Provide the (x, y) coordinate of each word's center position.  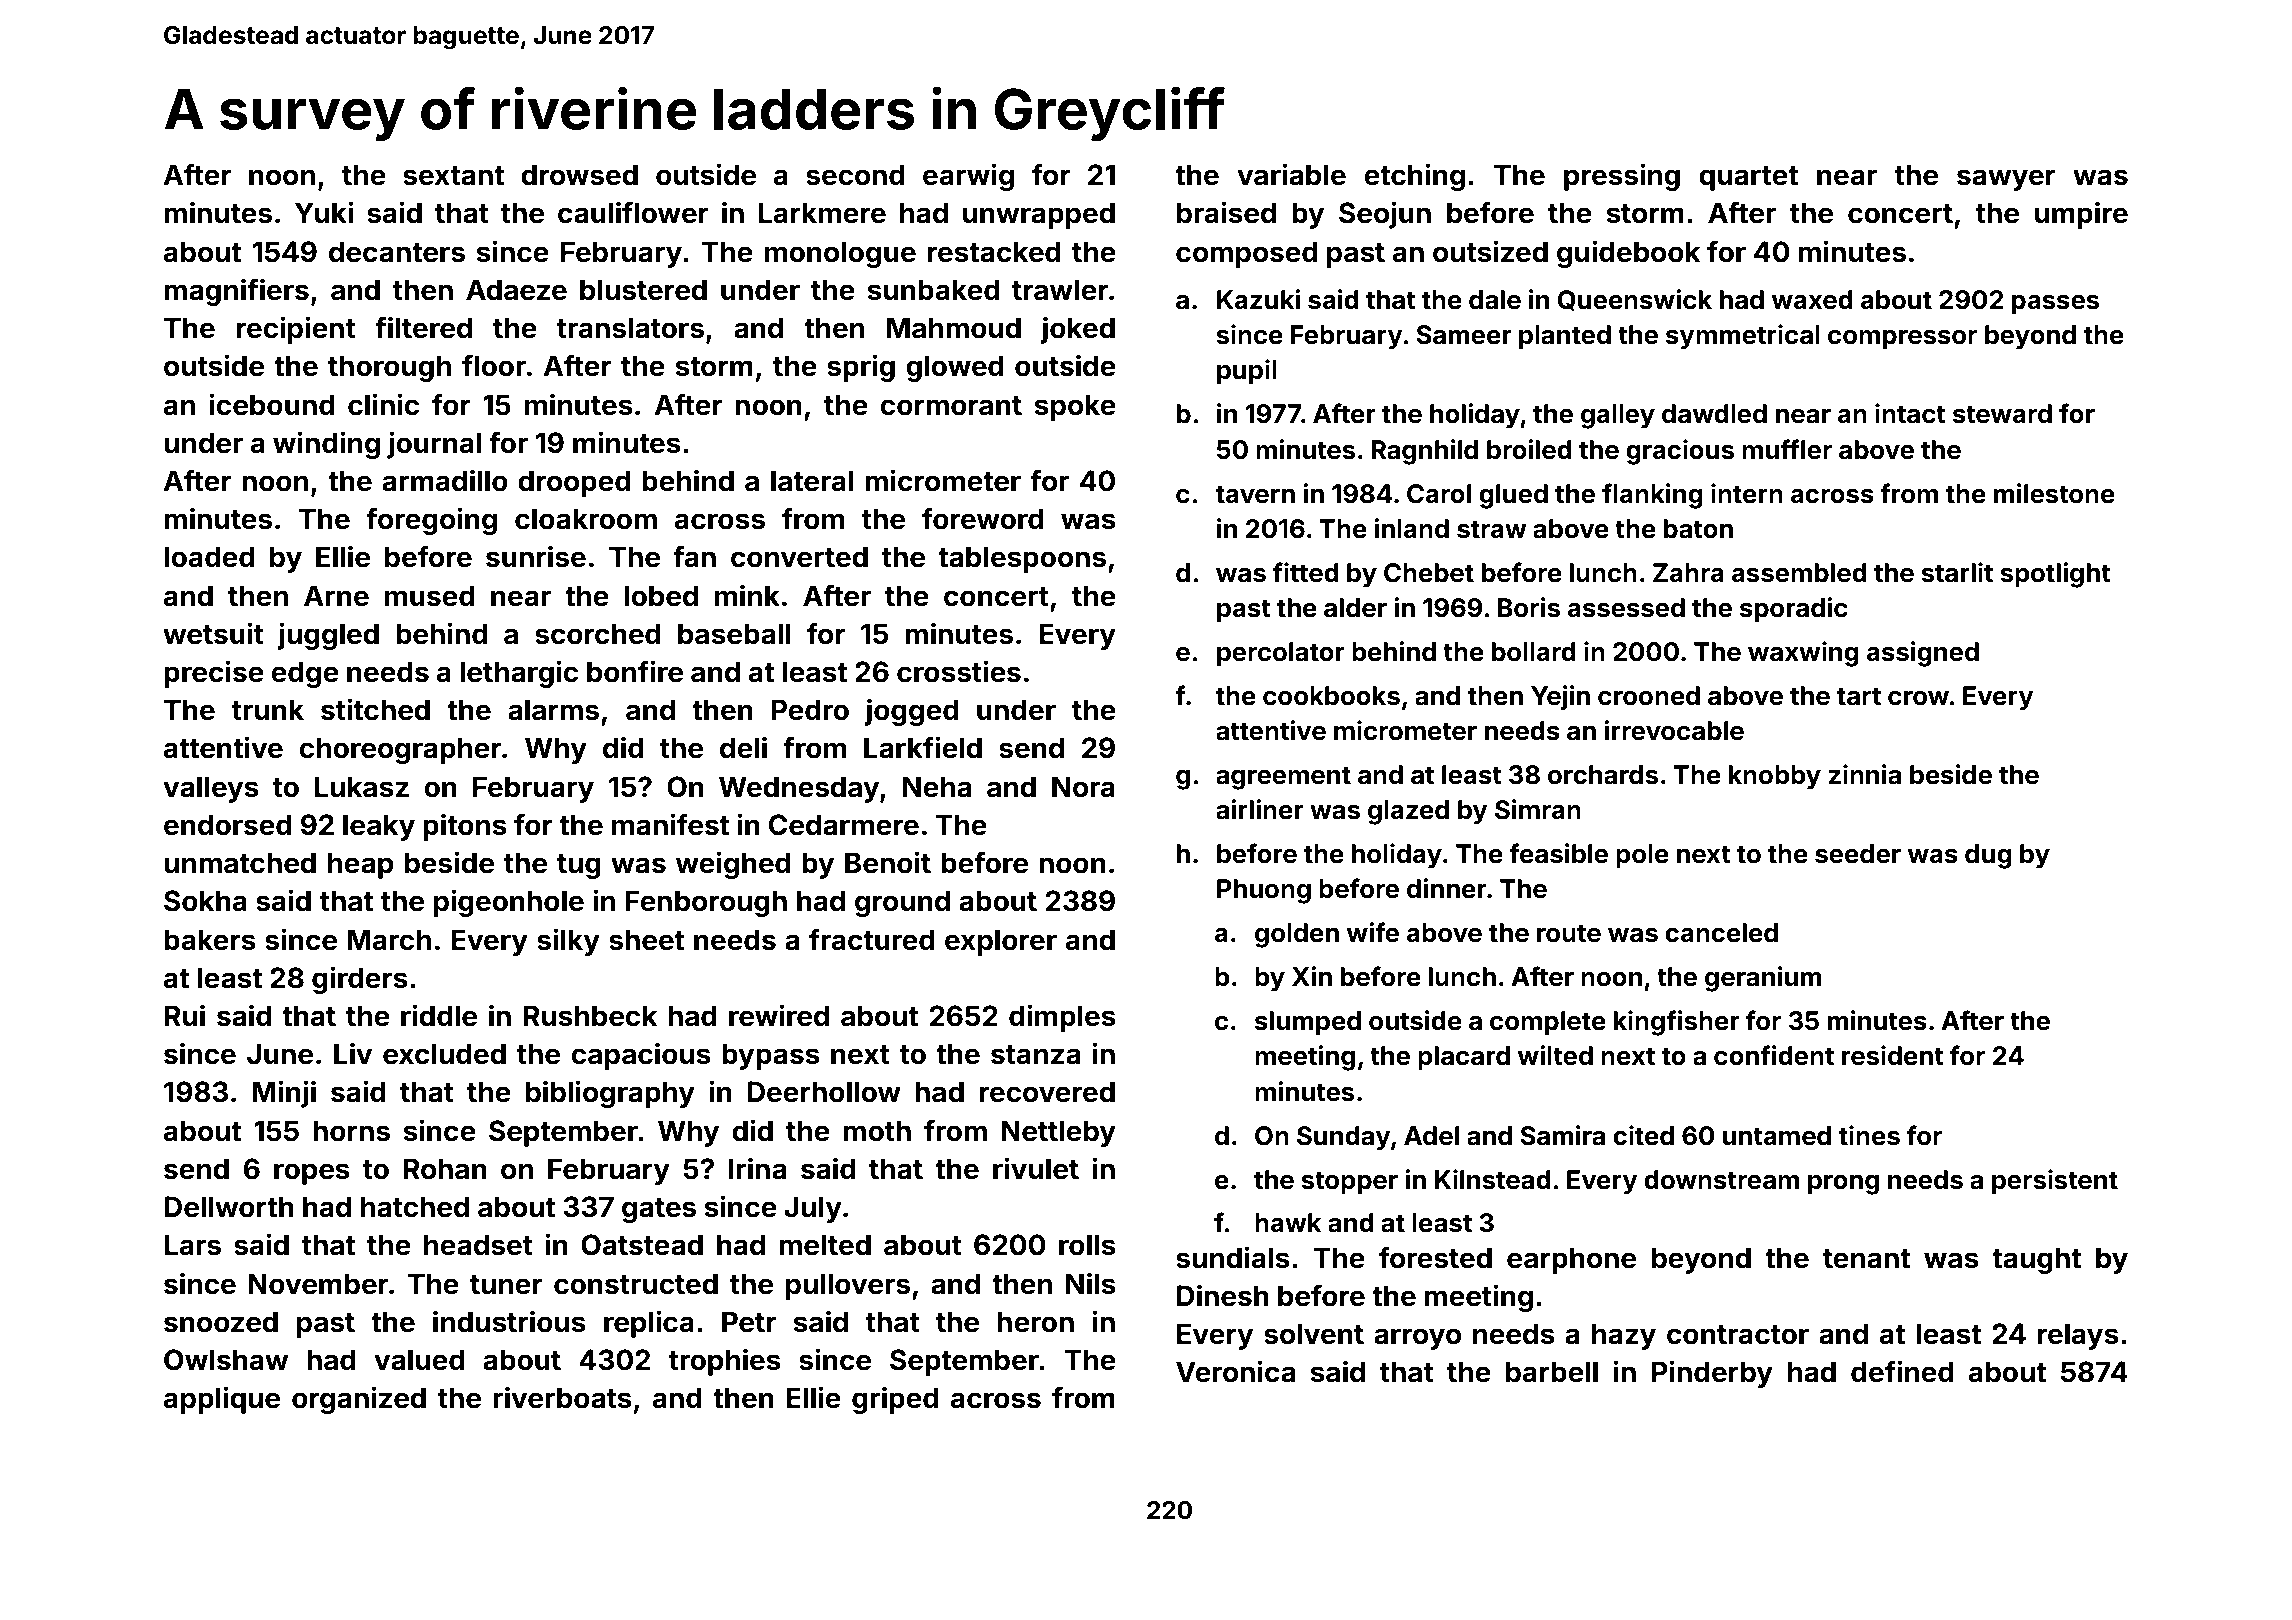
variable (1291, 174)
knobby (1775, 777)
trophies (725, 1362)
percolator (1281, 654)
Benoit (888, 862)
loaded (209, 557)
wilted (1555, 1055)
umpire (2081, 215)
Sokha (205, 901)
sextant (453, 176)
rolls (1087, 1245)
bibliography (610, 1094)
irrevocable (1674, 730)
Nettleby (1058, 1133)
